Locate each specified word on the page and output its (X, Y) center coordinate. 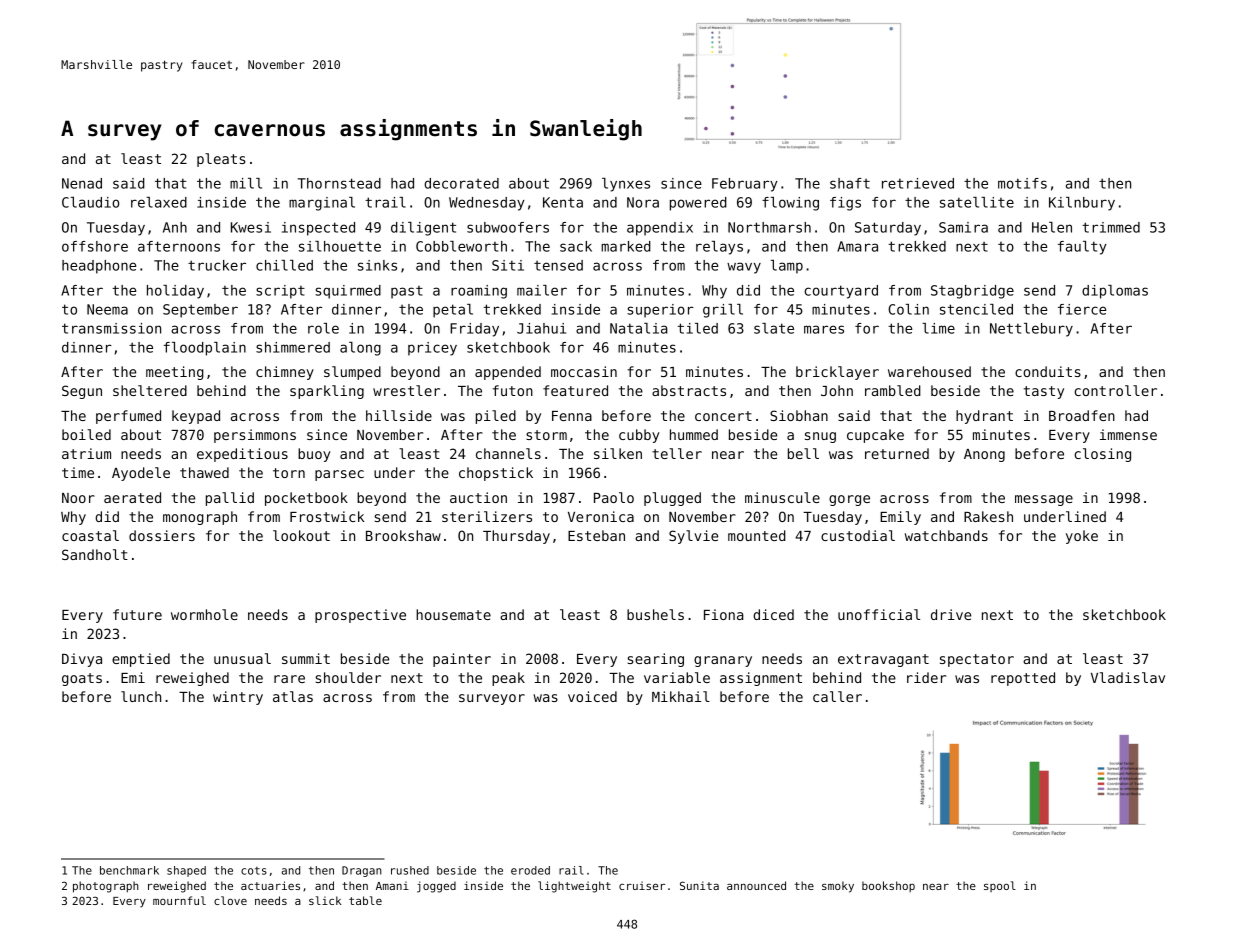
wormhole (204, 614)
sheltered (150, 390)
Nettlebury (1031, 330)
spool (1000, 886)
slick (325, 900)
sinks (377, 265)
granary (723, 661)
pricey (432, 349)
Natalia (639, 328)
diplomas (1115, 292)
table (365, 900)
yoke (1082, 537)
